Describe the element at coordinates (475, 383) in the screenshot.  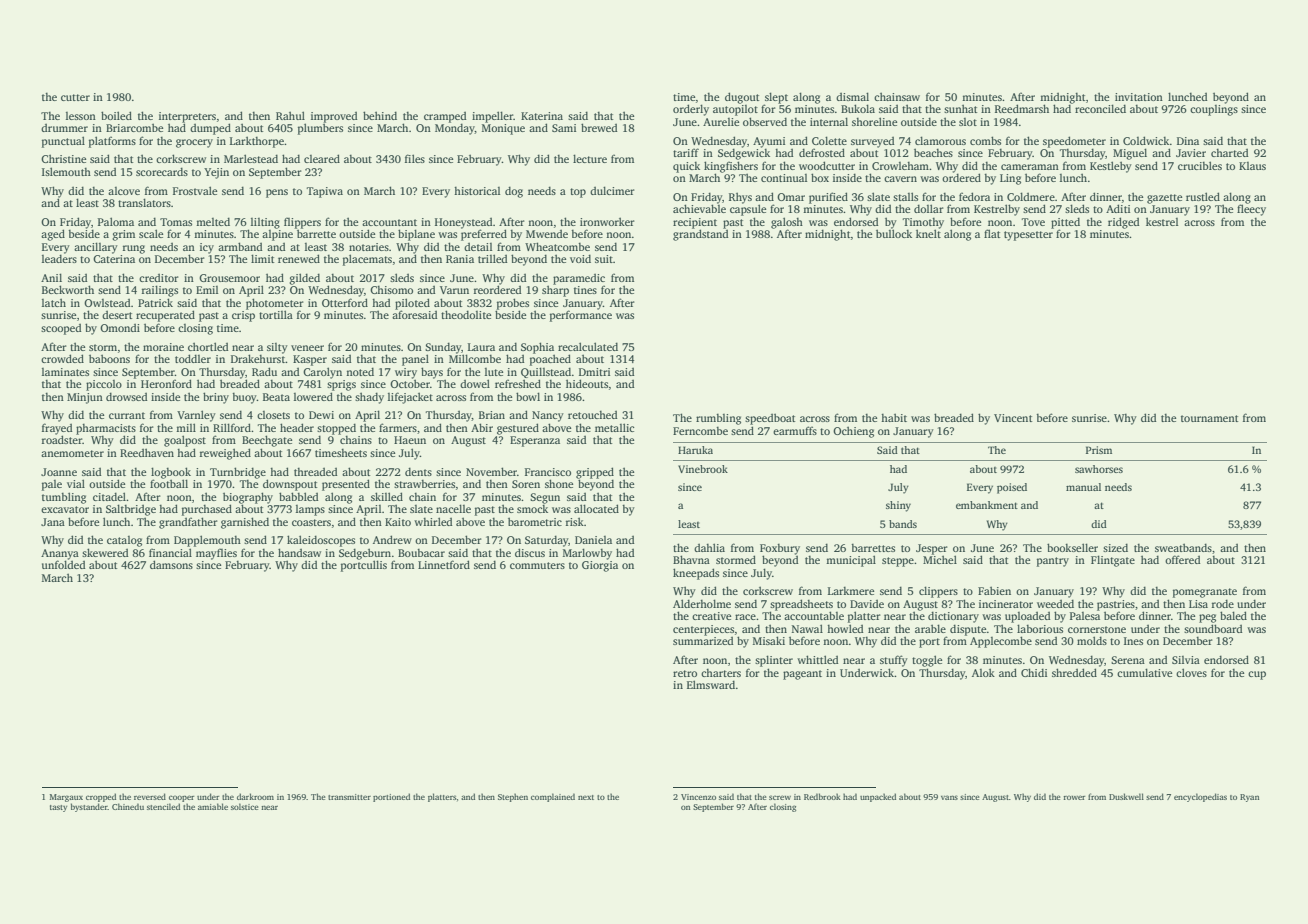
I see `dowel` at that location.
